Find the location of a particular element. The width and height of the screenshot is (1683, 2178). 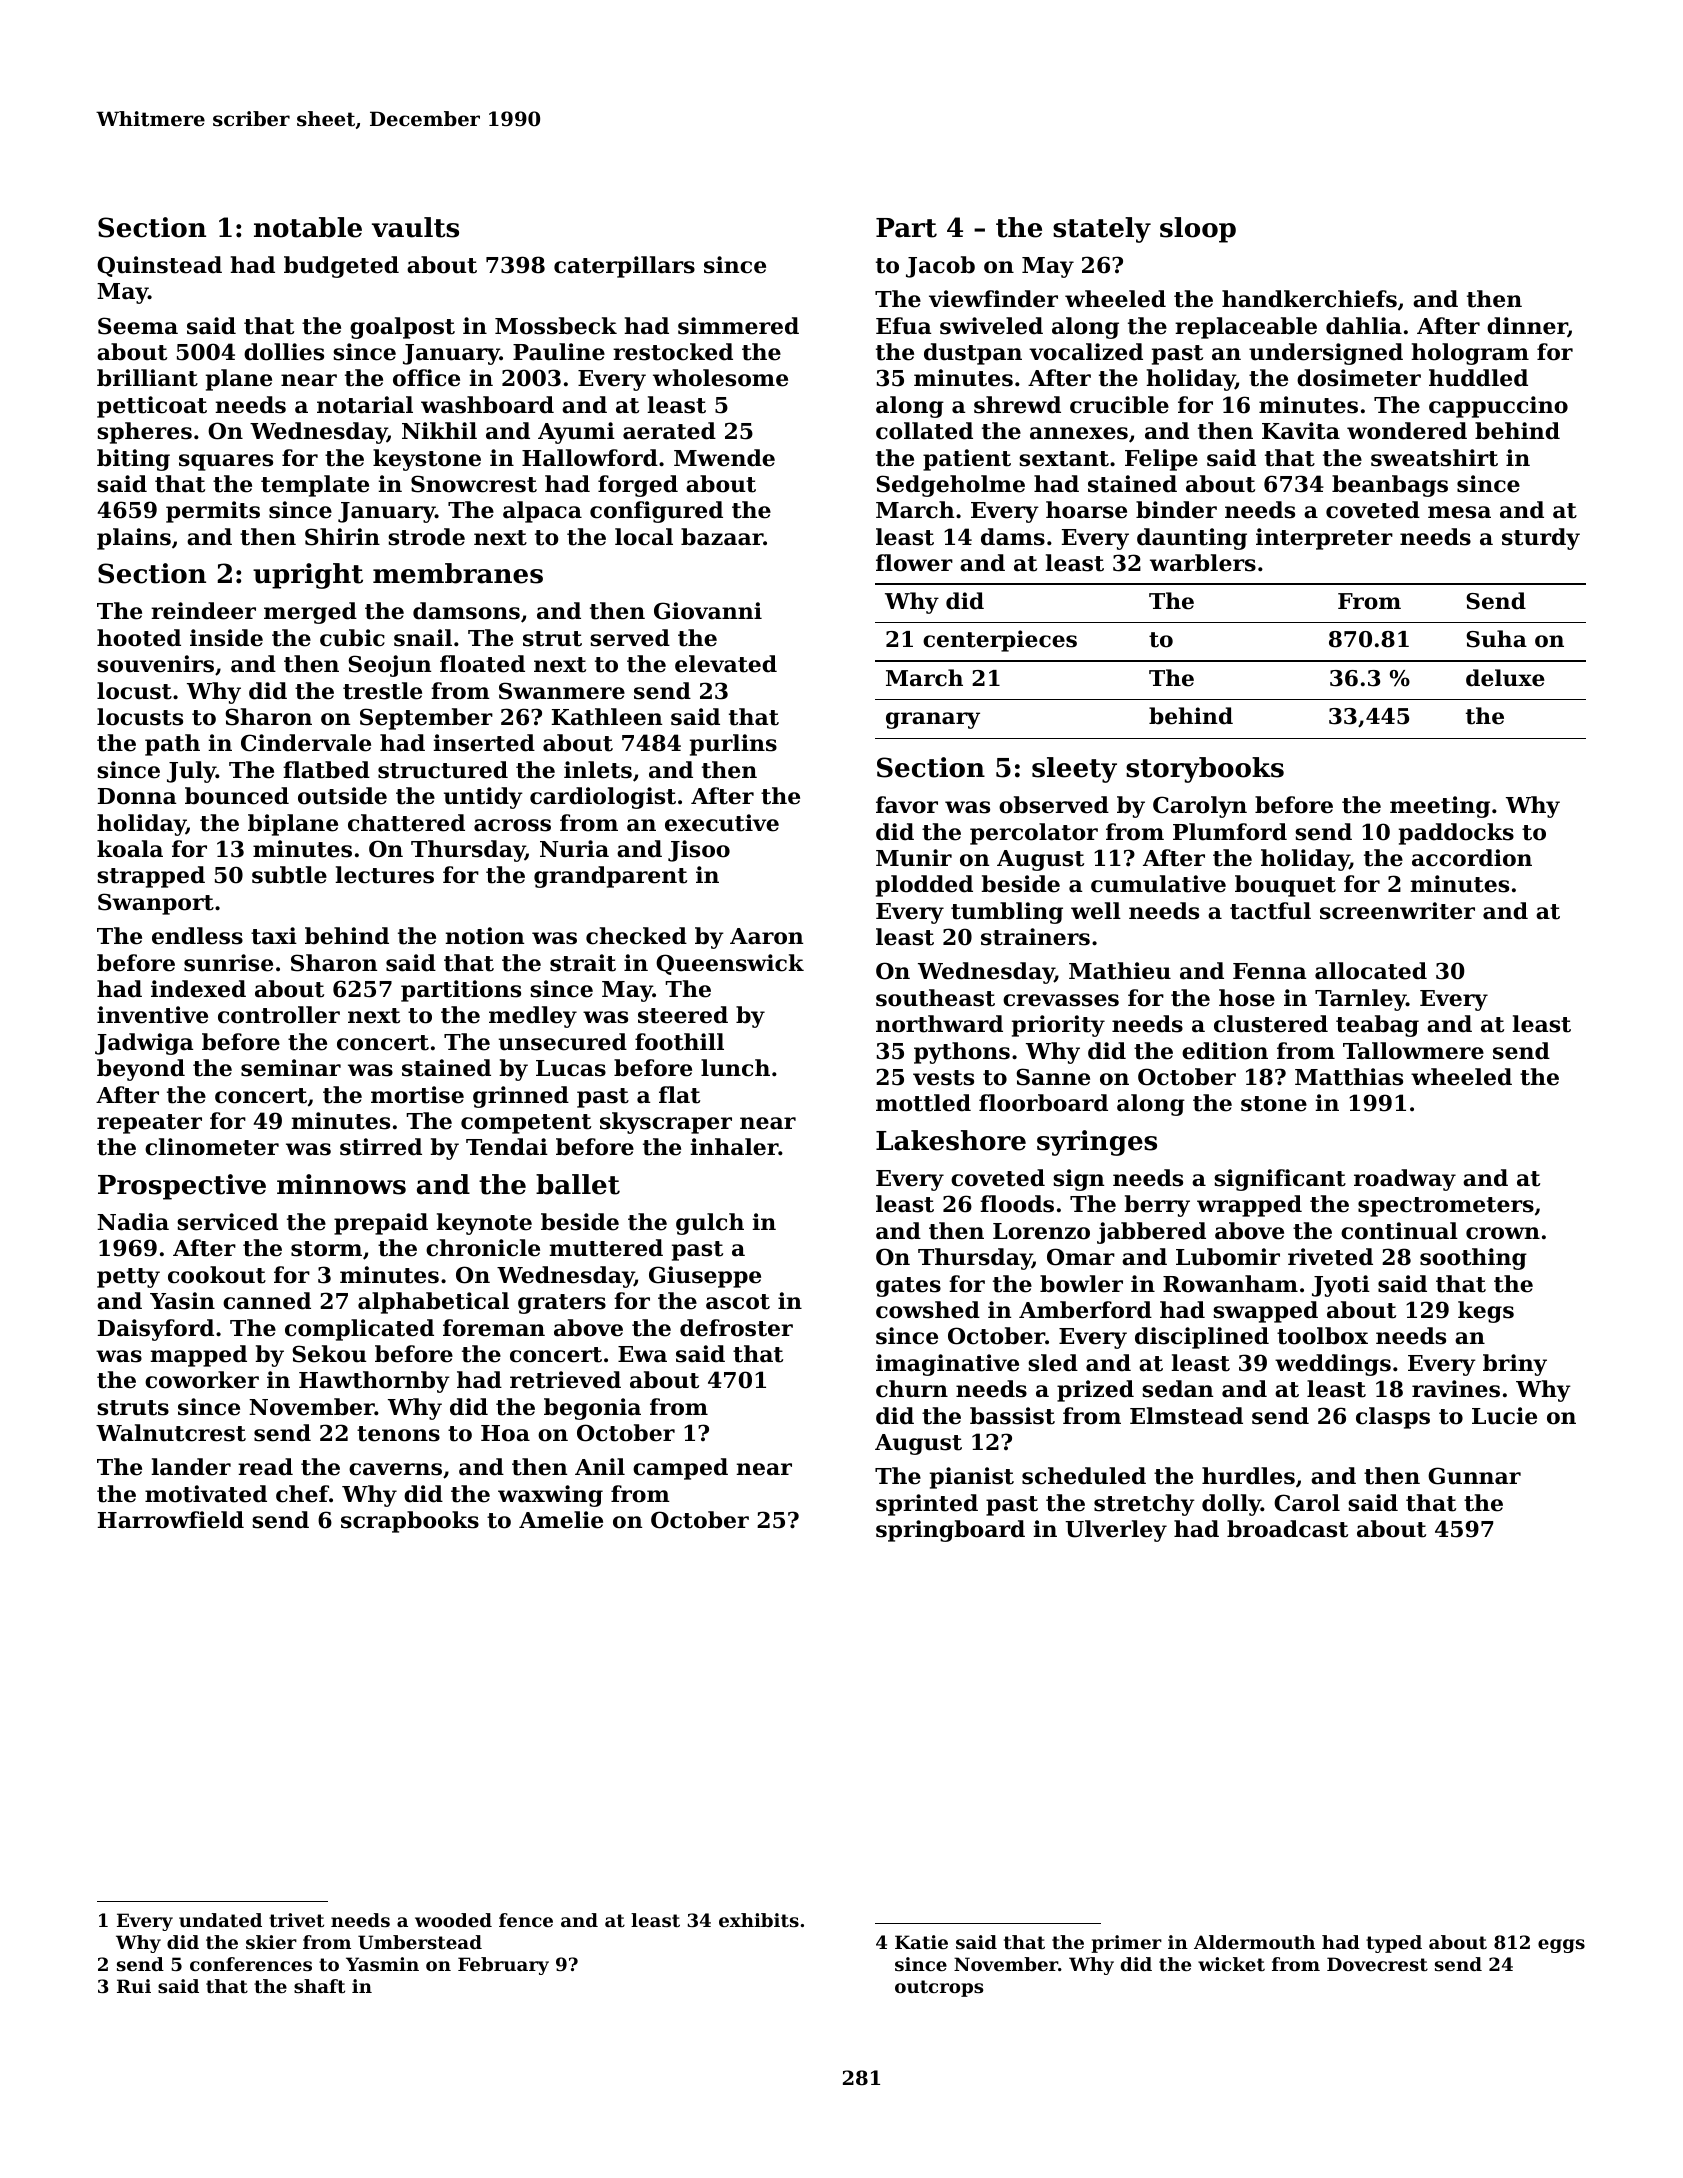

wooded is located at coordinates (453, 1920).
